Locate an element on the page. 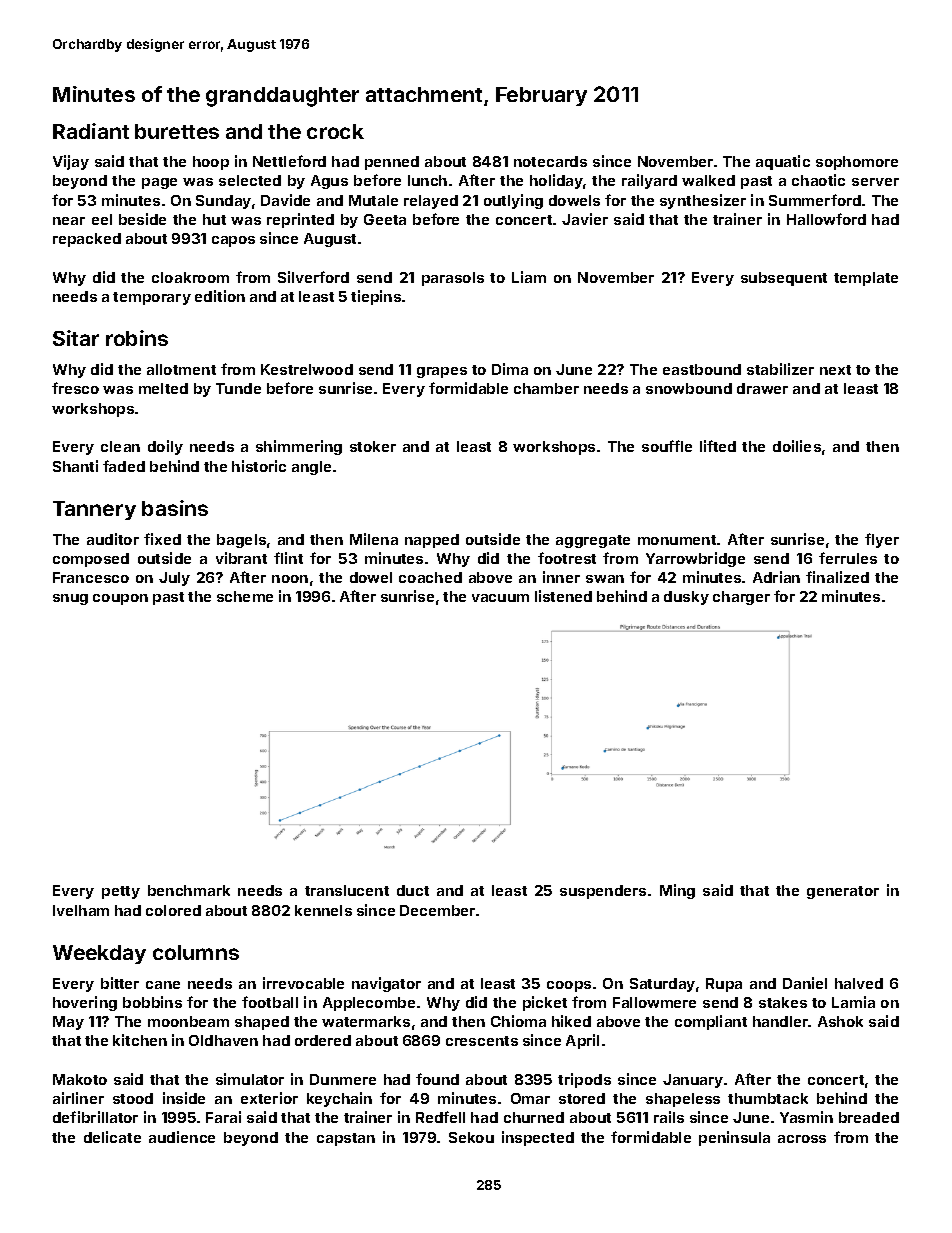  Weekday is located at coordinates (99, 954).
